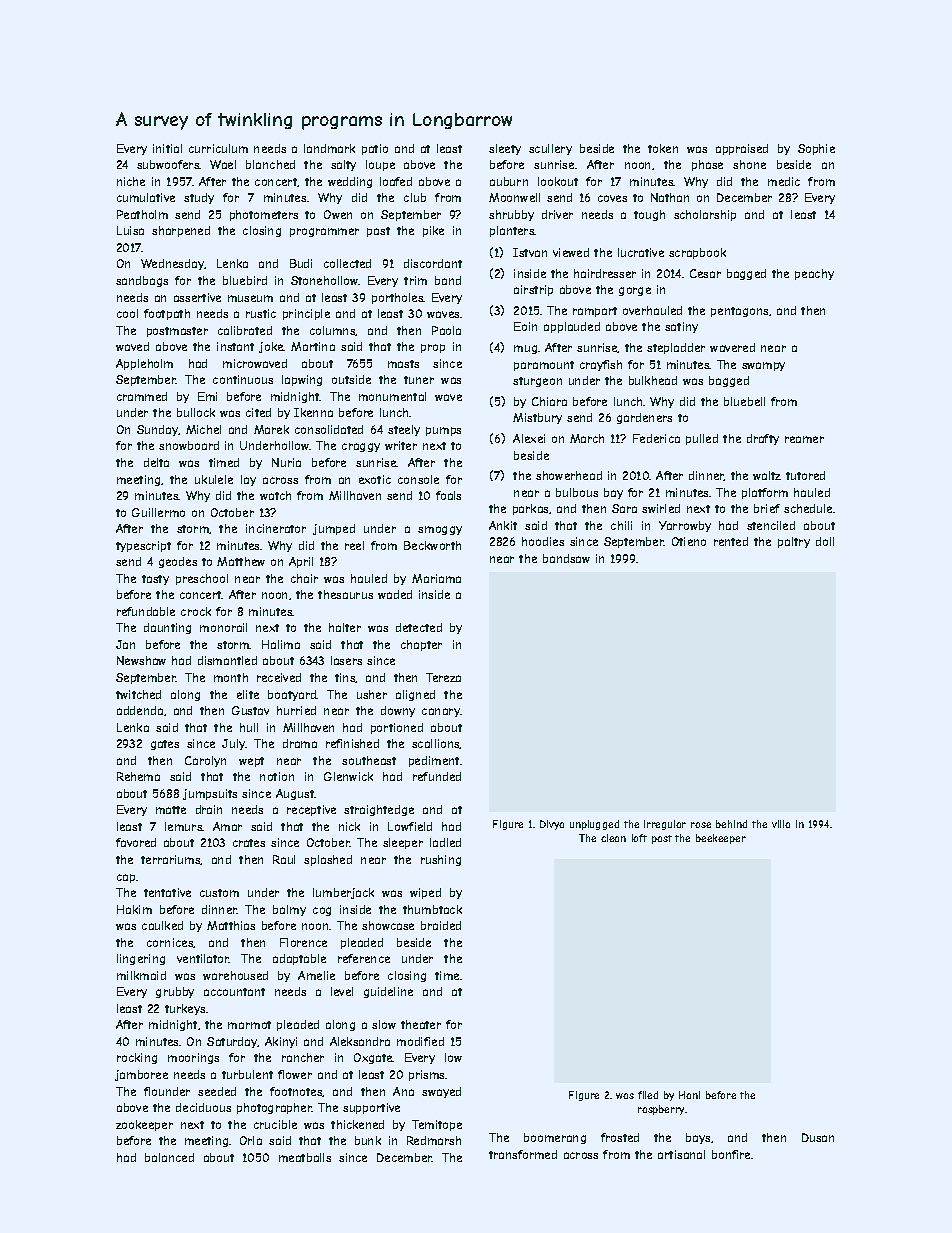  I want to click on braided, so click(441, 925).
